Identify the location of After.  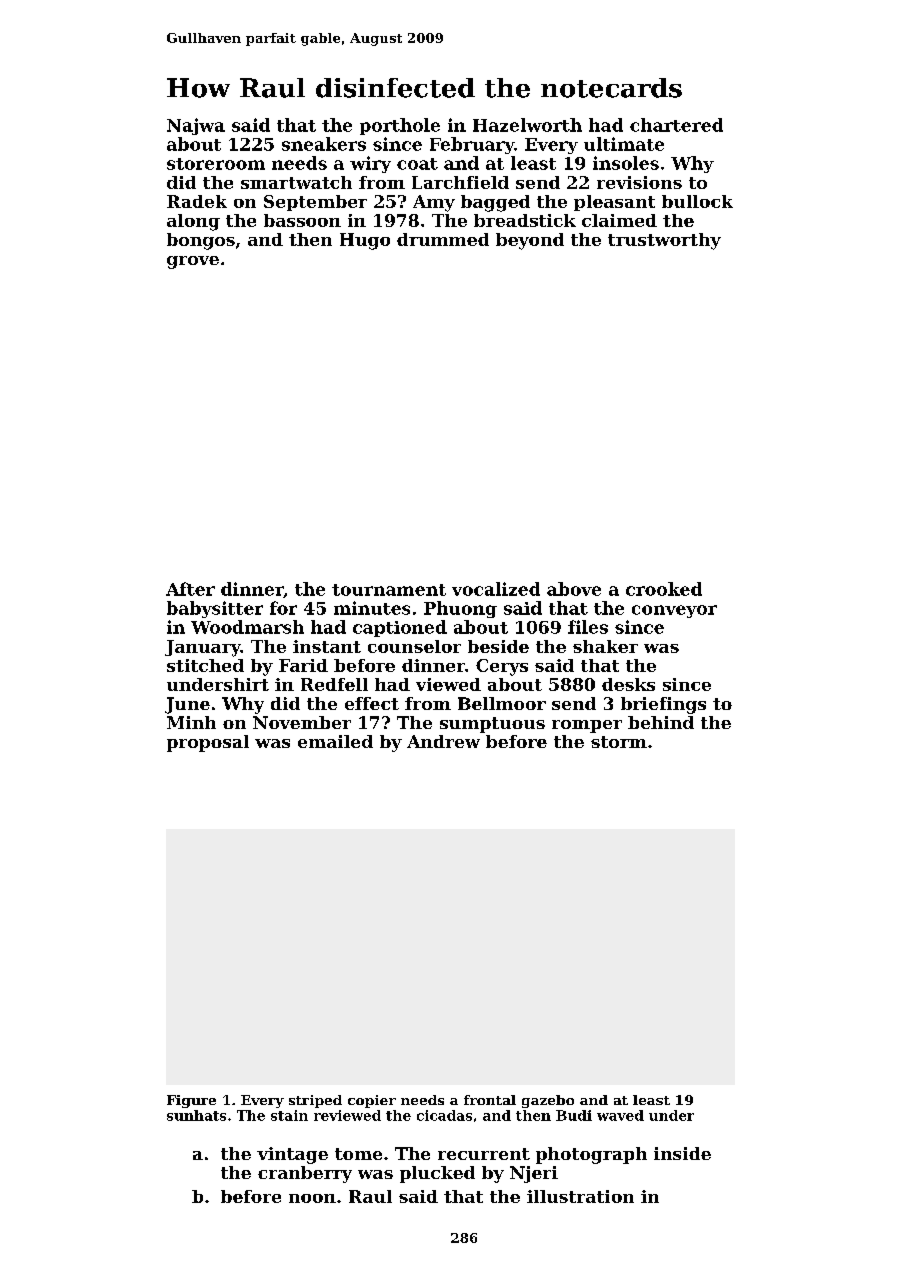
(190, 589).
